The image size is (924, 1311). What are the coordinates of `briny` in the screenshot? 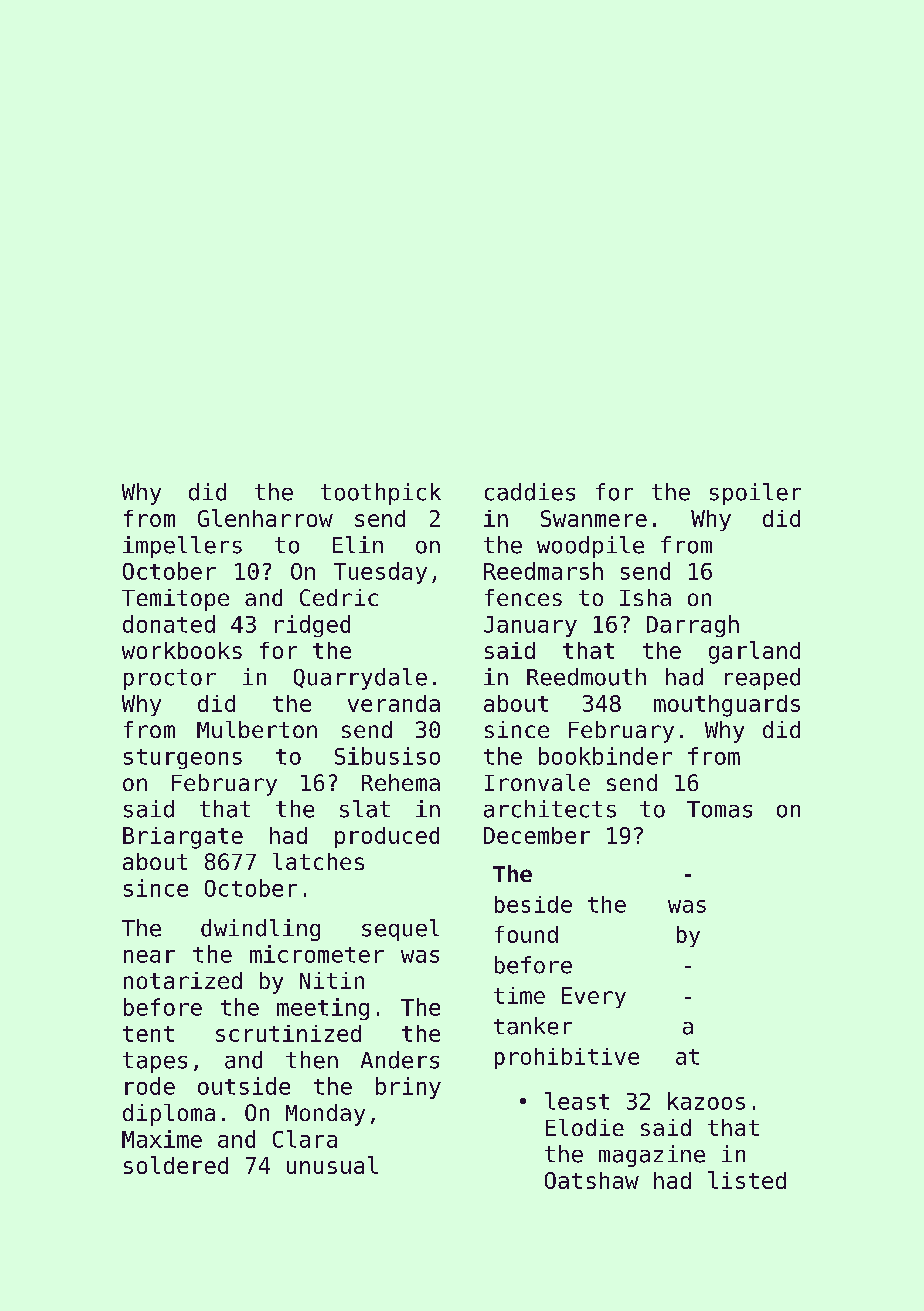 It's located at (408, 1088).
